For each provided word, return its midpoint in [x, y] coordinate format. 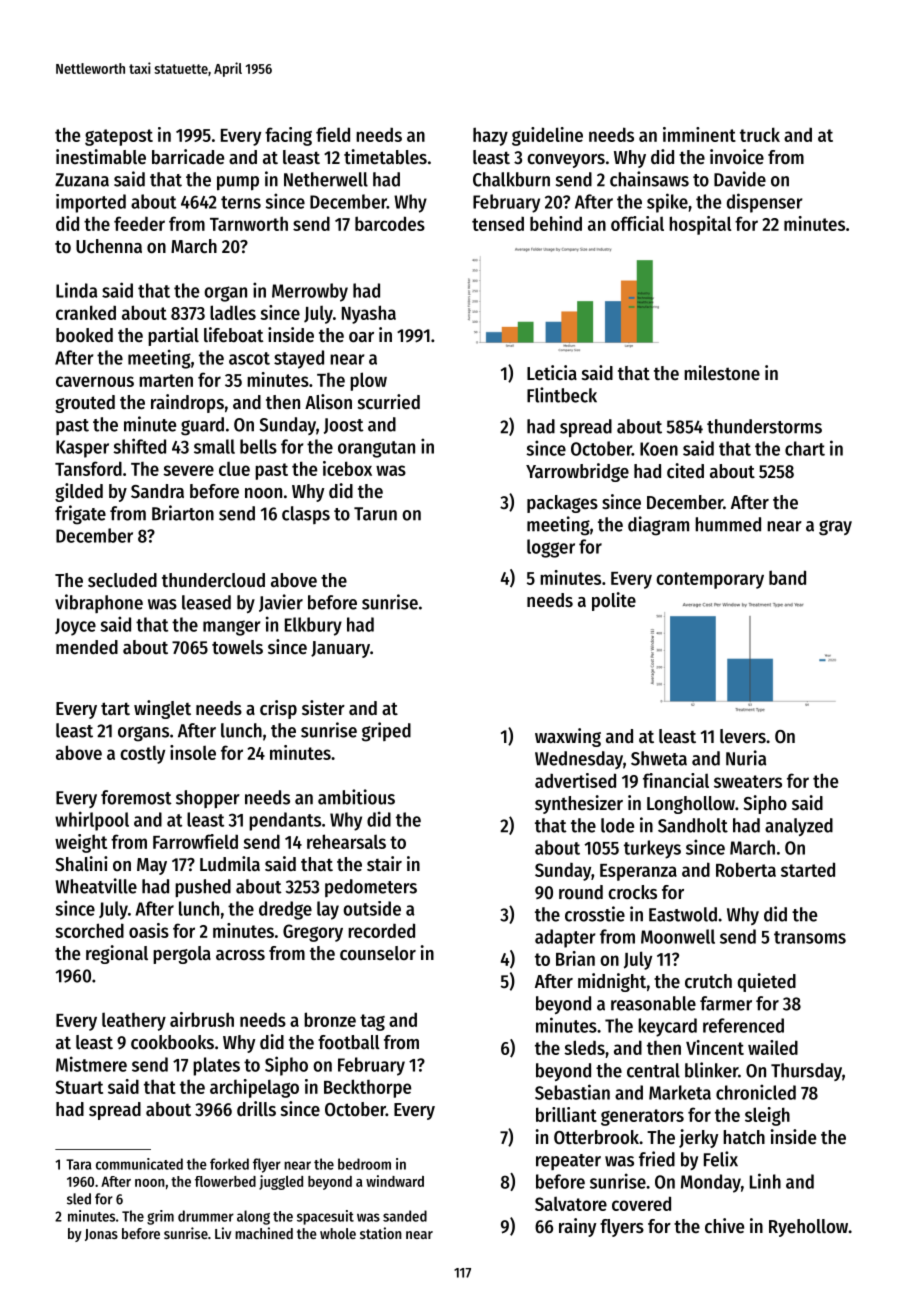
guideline [547, 136]
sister [323, 708]
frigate [80, 515]
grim [160, 1217]
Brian [575, 958]
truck [760, 134]
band [787, 577]
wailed [773, 1047]
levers [743, 736]
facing [288, 136]
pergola [182, 955]
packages [562, 504]
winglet [162, 709]
